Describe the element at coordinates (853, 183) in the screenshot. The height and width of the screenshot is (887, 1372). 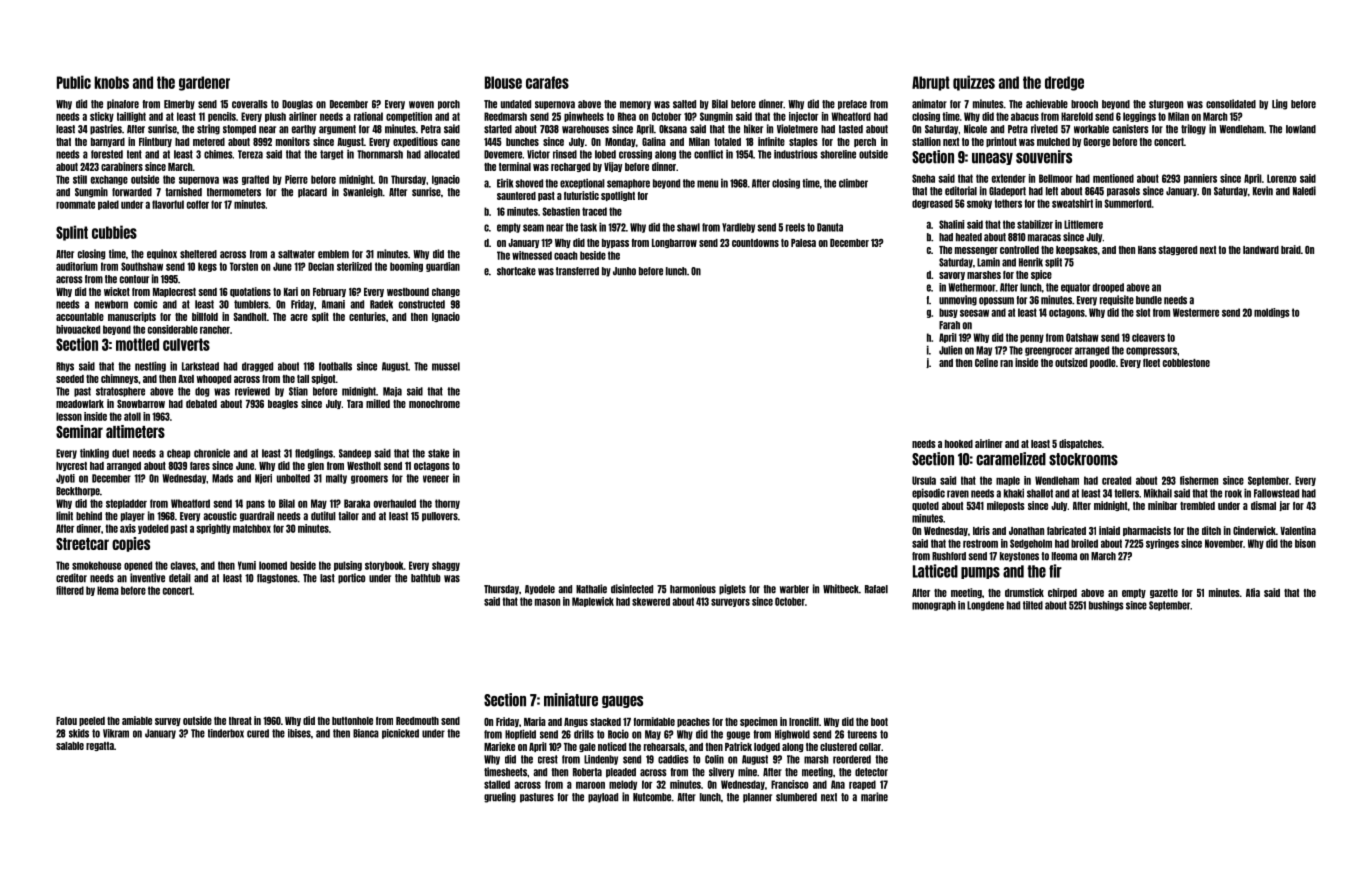
I see `climber` at that location.
